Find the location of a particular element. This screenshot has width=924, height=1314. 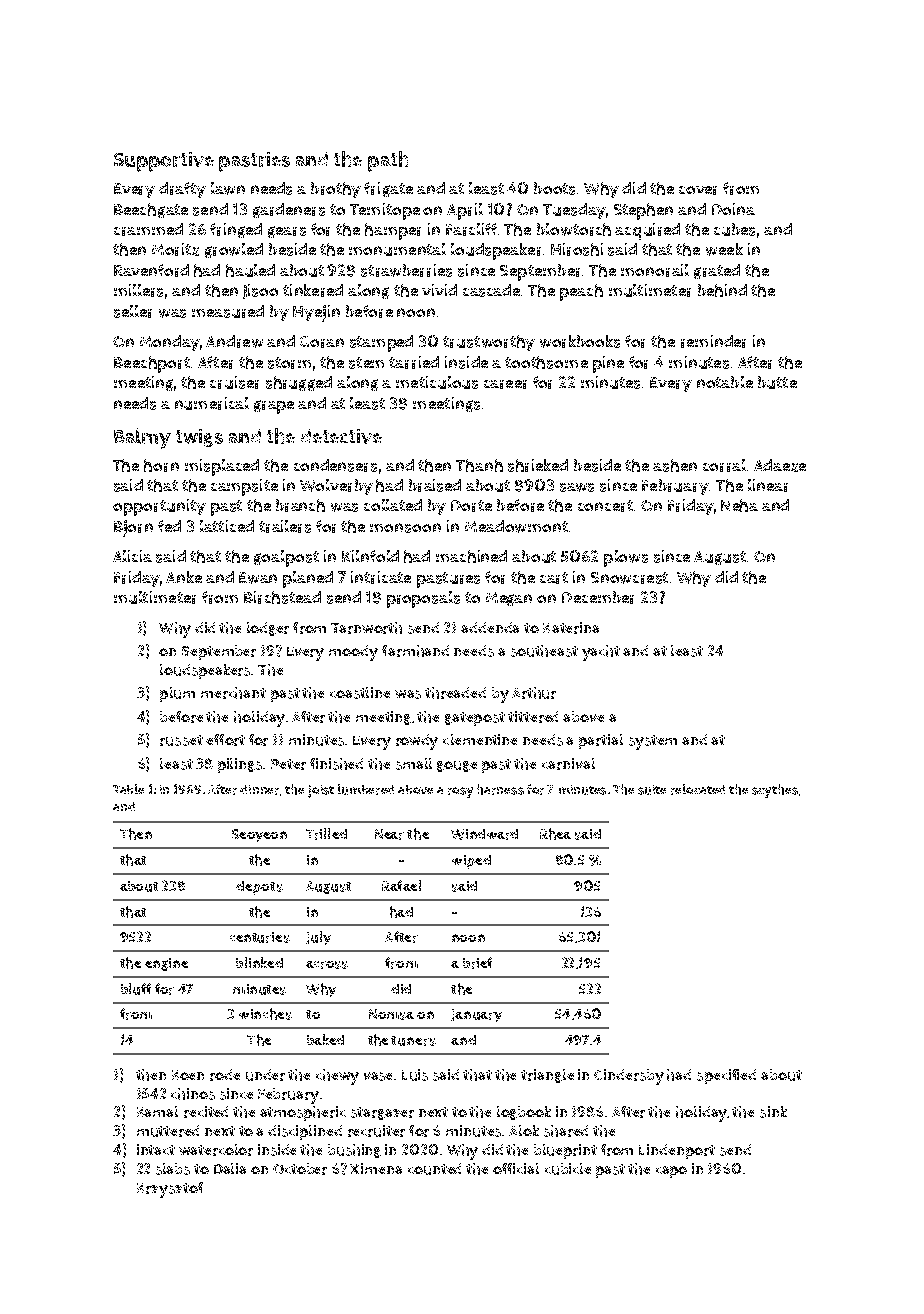

Cindersby is located at coordinates (629, 1077).
